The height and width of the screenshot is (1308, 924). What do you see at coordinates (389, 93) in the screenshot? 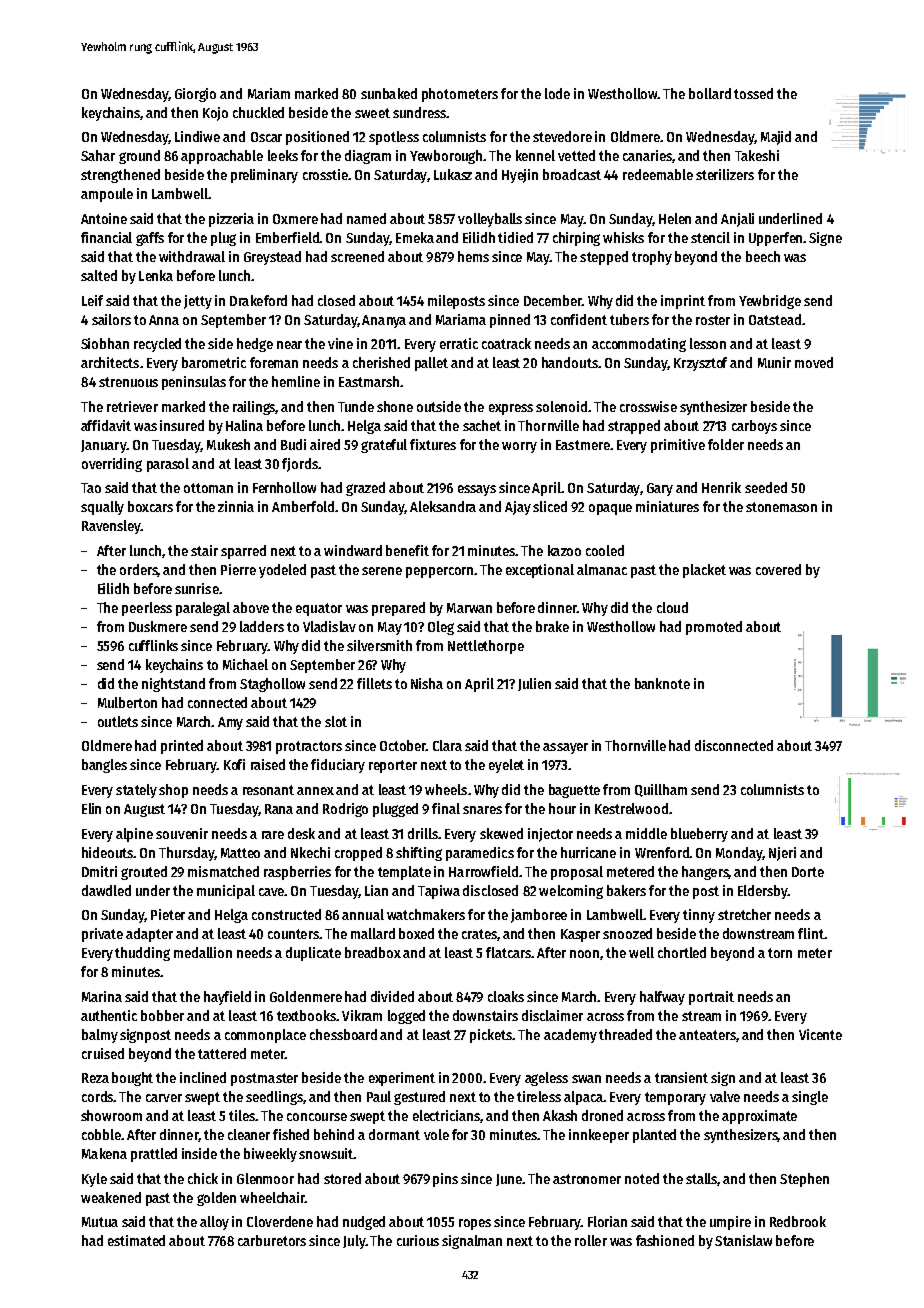
I see `sunbaked` at bounding box center [389, 93].
